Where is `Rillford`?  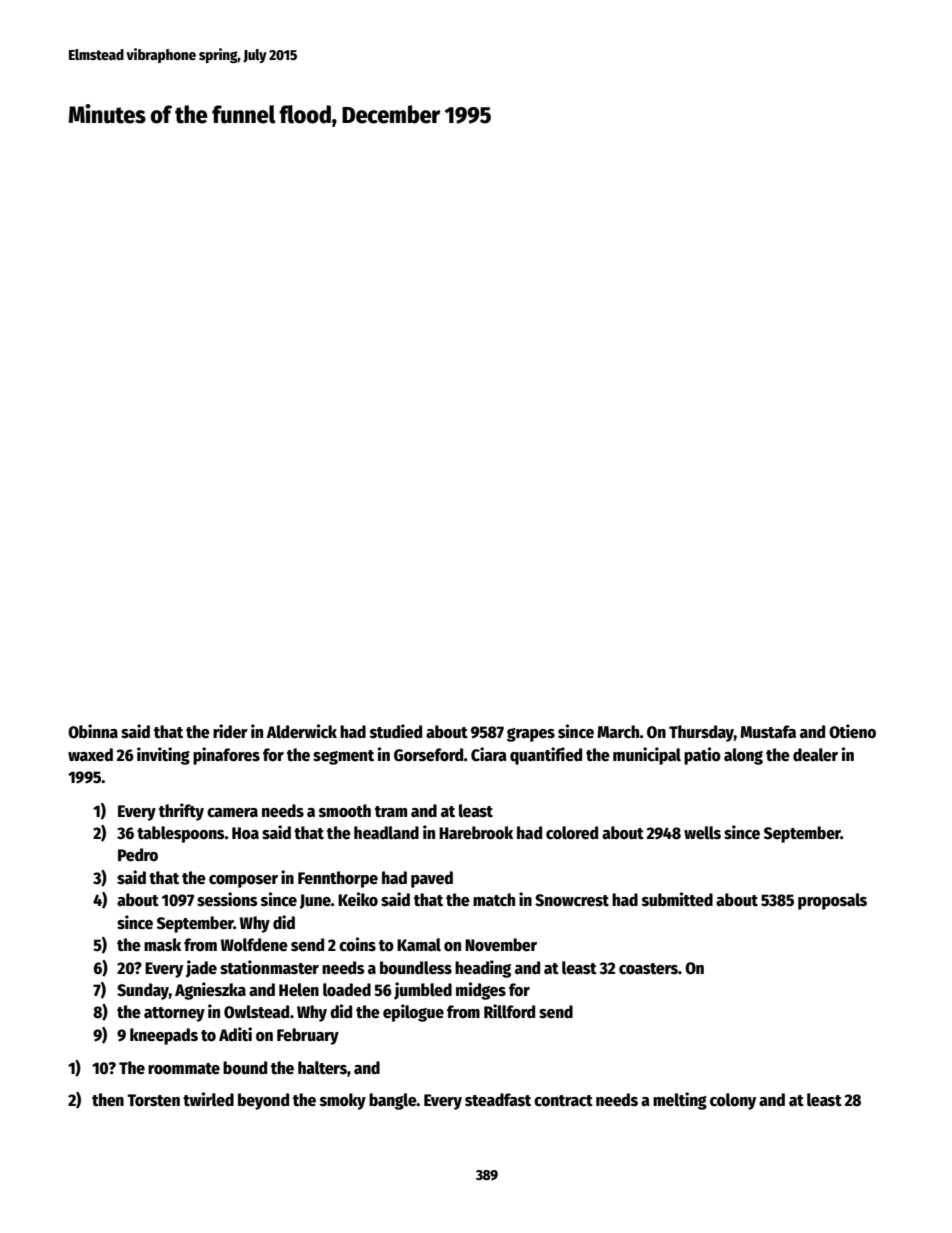
Rillford is located at coordinates (509, 1011).
